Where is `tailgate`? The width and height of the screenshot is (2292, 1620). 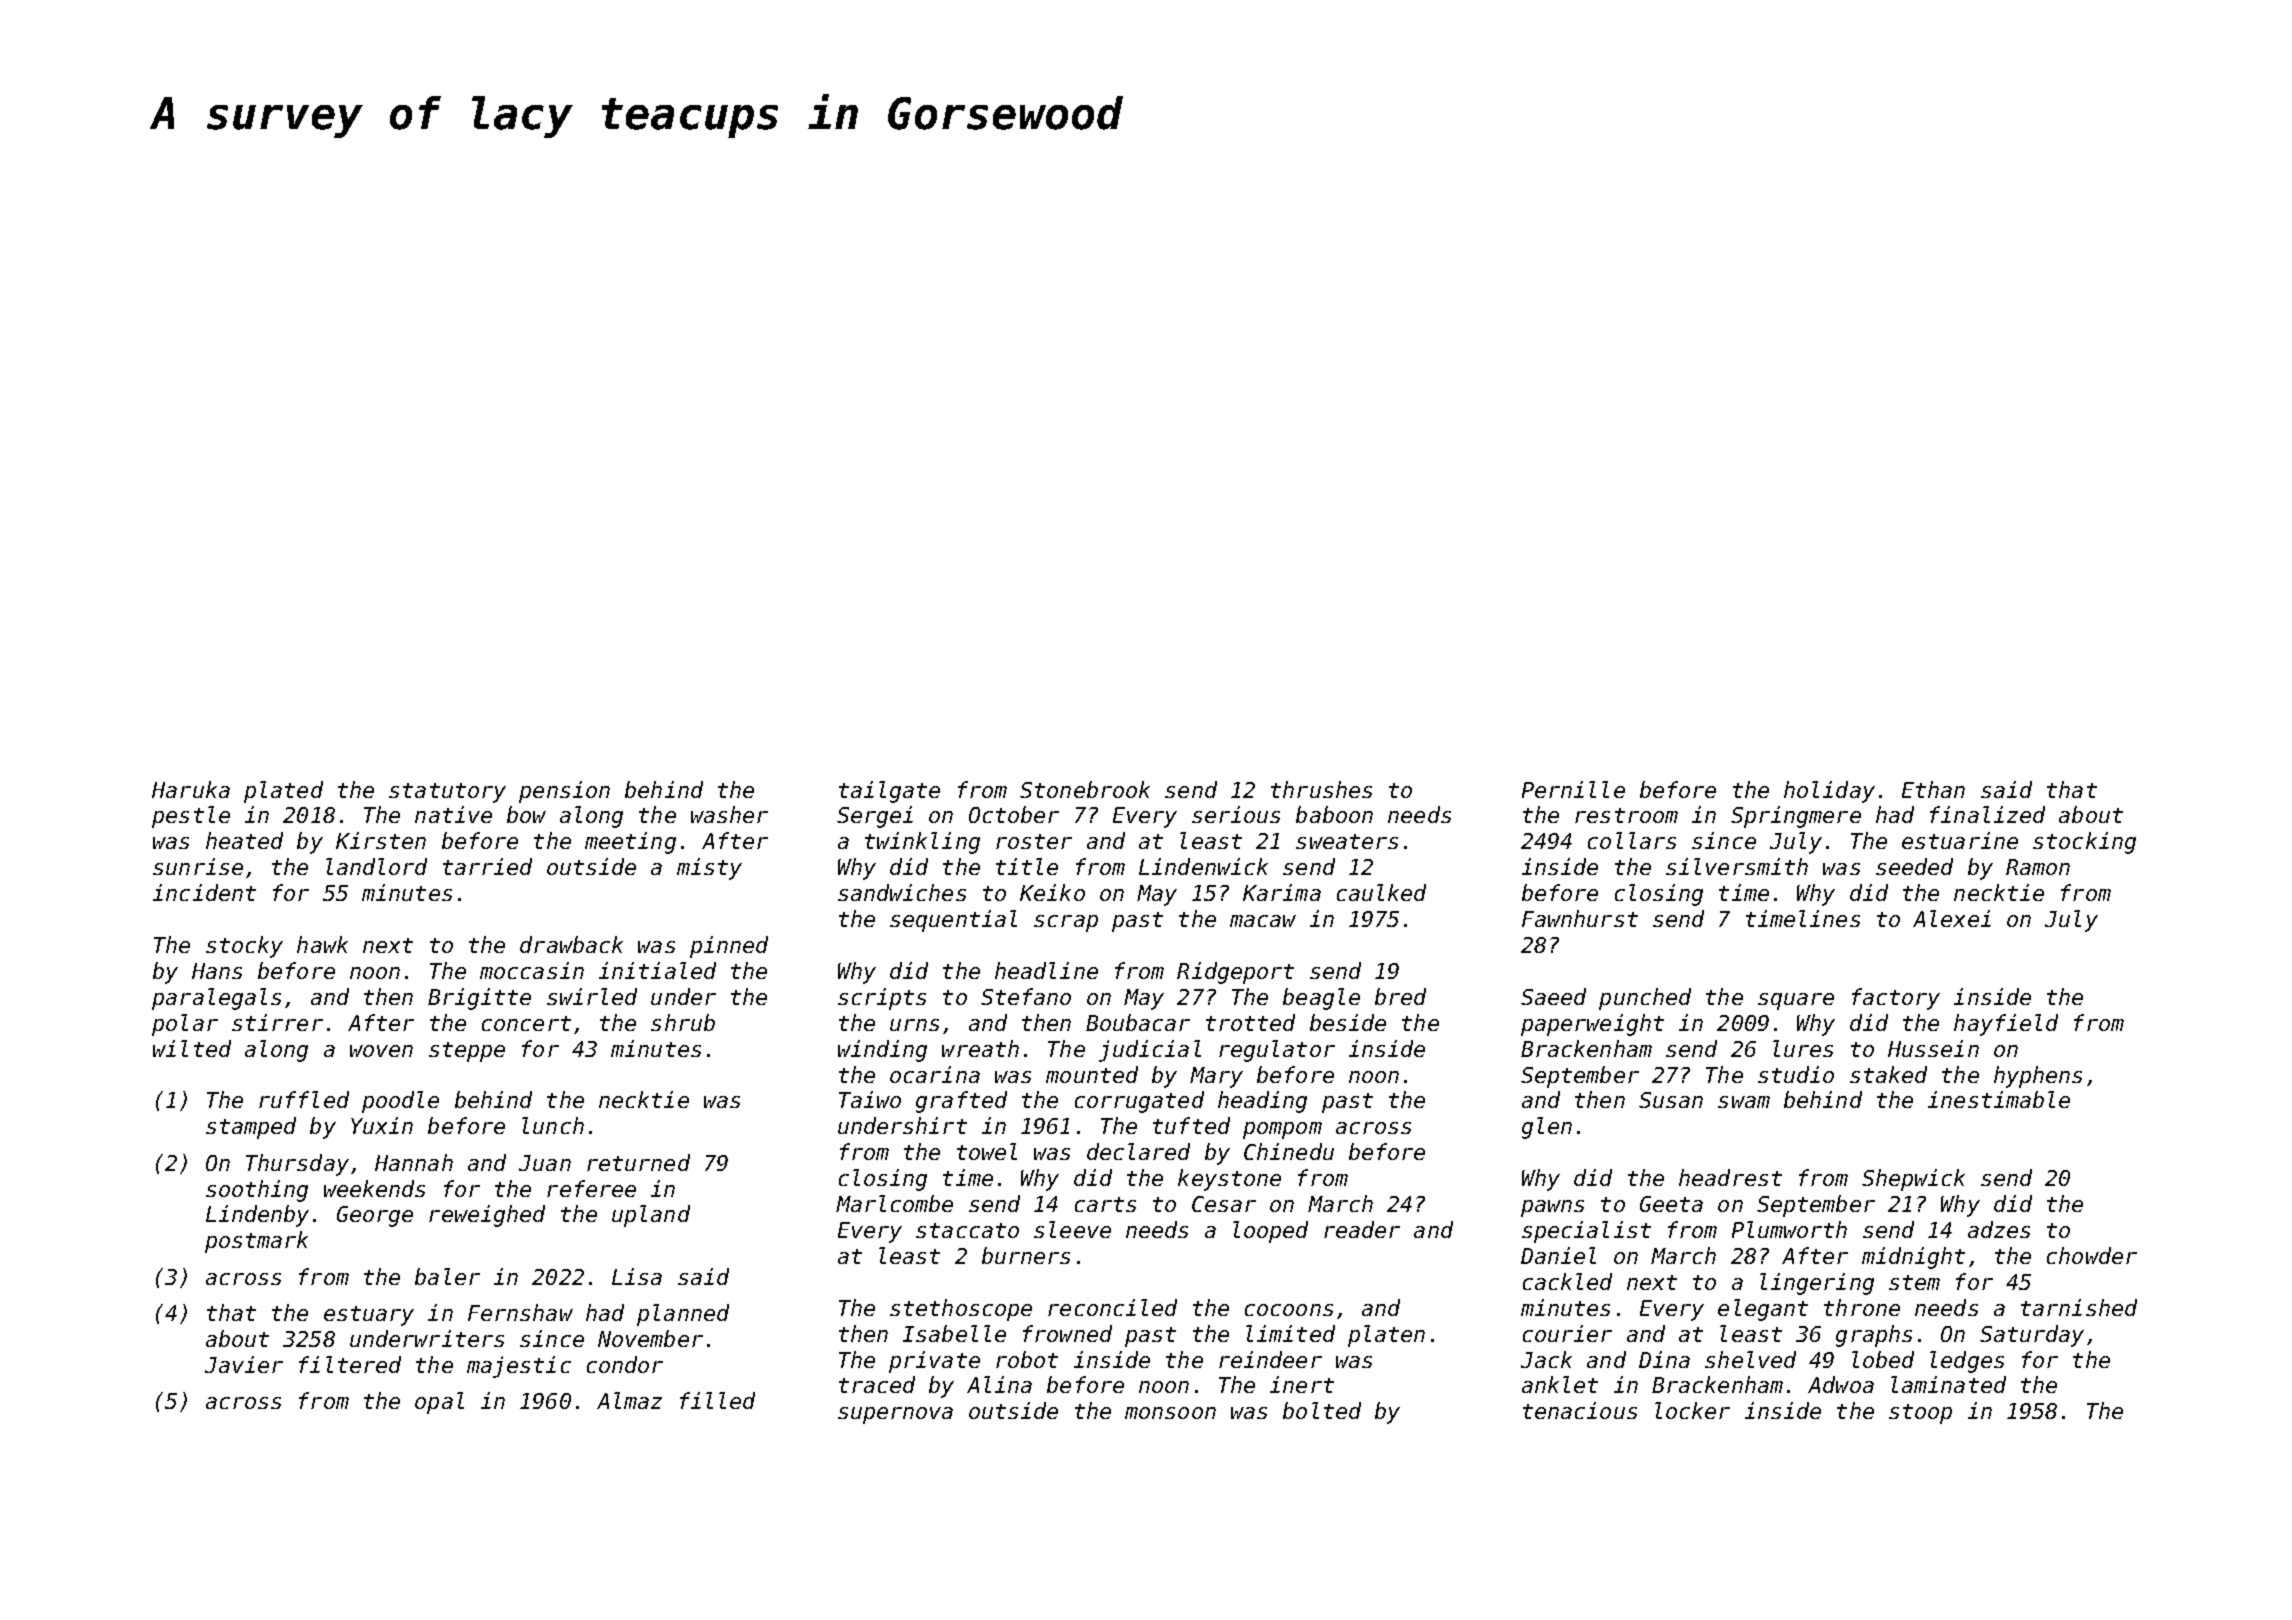
tailgate is located at coordinates (889, 792).
